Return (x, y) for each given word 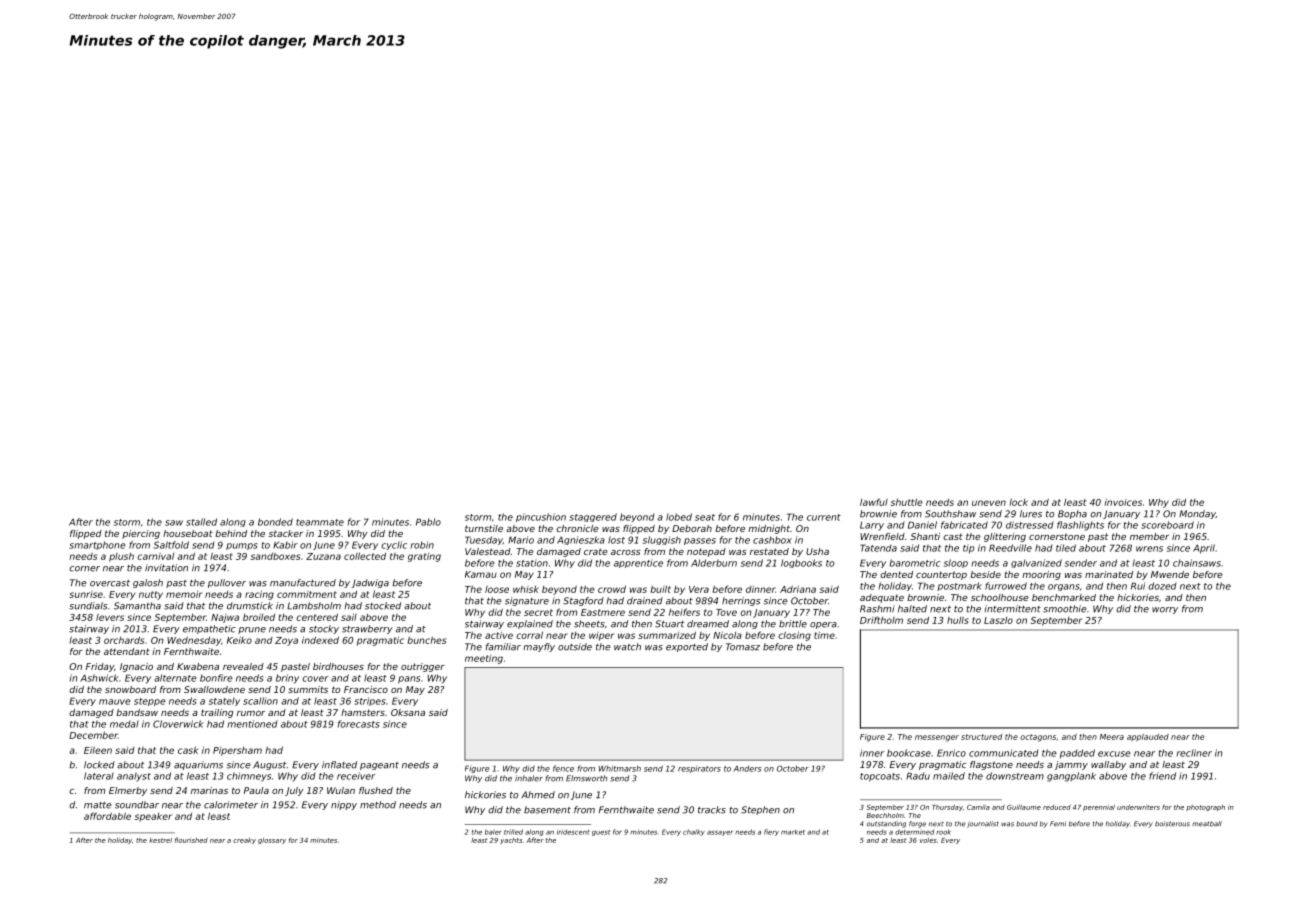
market (793, 832)
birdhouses (338, 666)
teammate (320, 522)
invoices (1123, 502)
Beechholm (885, 815)
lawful (874, 502)
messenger (937, 738)
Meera (1112, 737)
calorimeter (231, 805)
